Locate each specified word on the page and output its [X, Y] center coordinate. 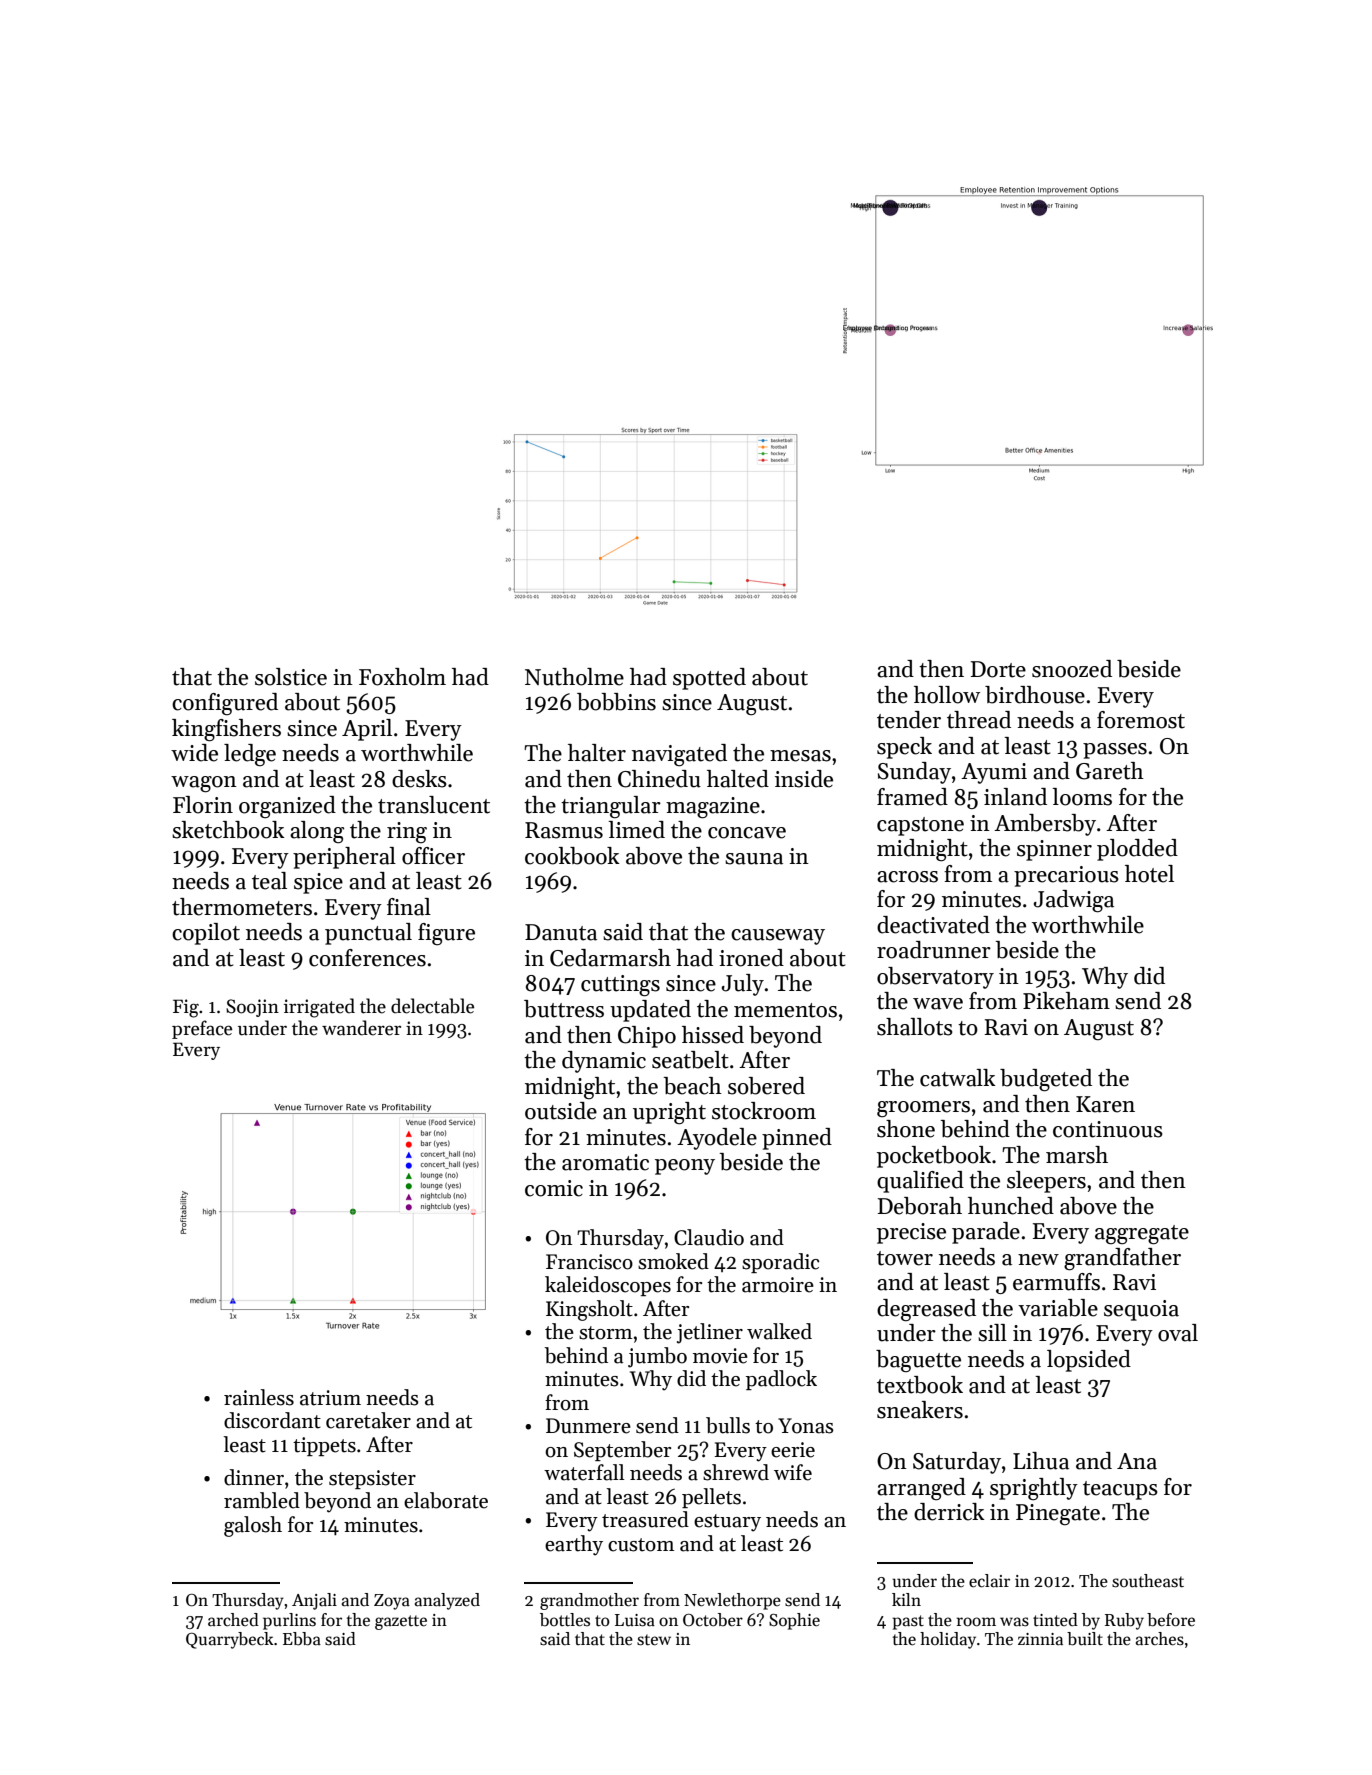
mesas [800, 756]
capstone [920, 826]
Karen [1105, 1104]
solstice [291, 677]
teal [269, 881]
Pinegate [1058, 1514]
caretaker [368, 1420]
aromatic [605, 1162]
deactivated [933, 925]
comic [554, 1188]
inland [1015, 797]
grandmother [589, 1601]
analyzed [447, 1601]
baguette [918, 1361]
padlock [781, 1380]
